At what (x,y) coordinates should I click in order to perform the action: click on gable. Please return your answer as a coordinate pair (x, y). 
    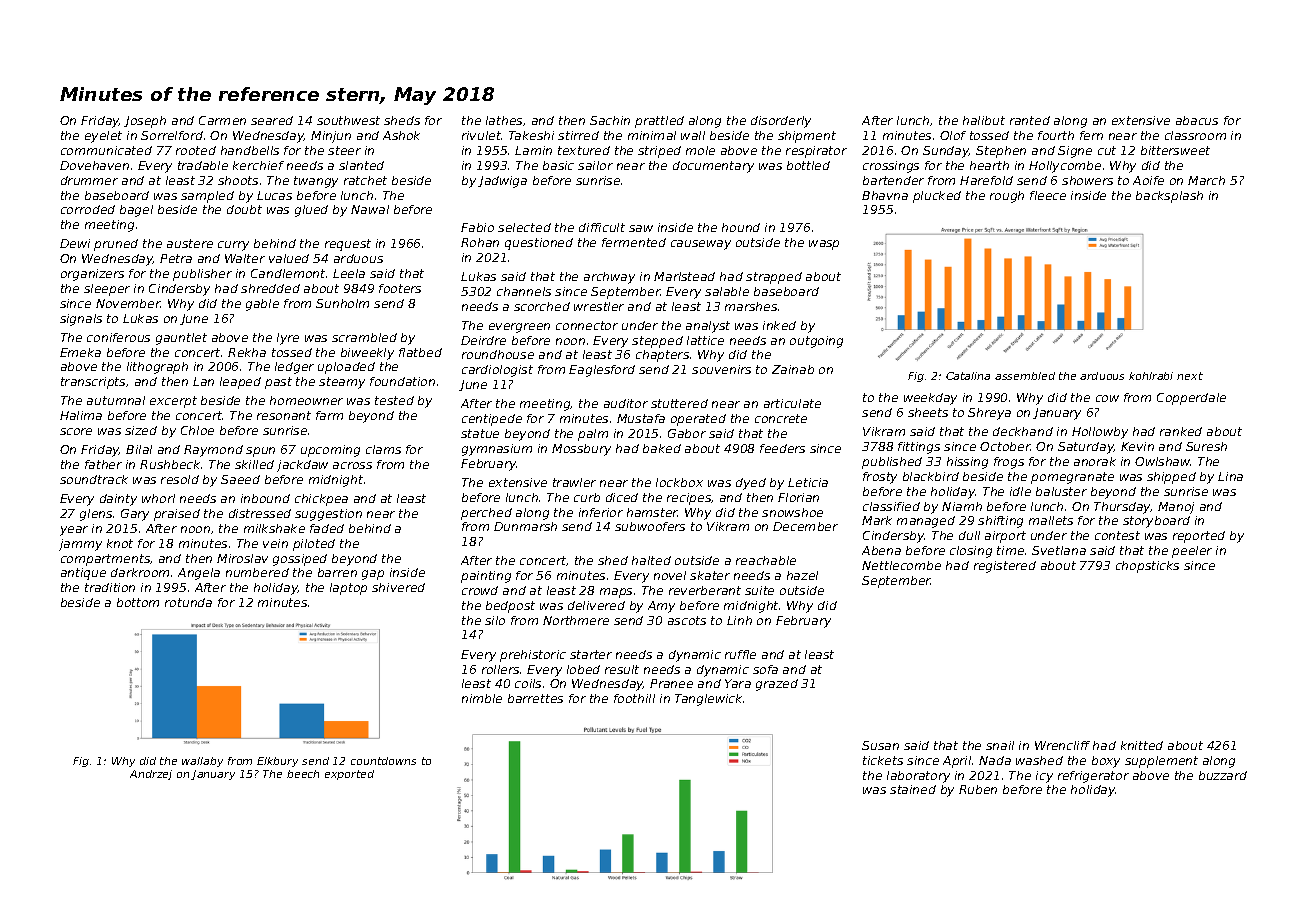
    Looking at the image, I should click on (262, 305).
